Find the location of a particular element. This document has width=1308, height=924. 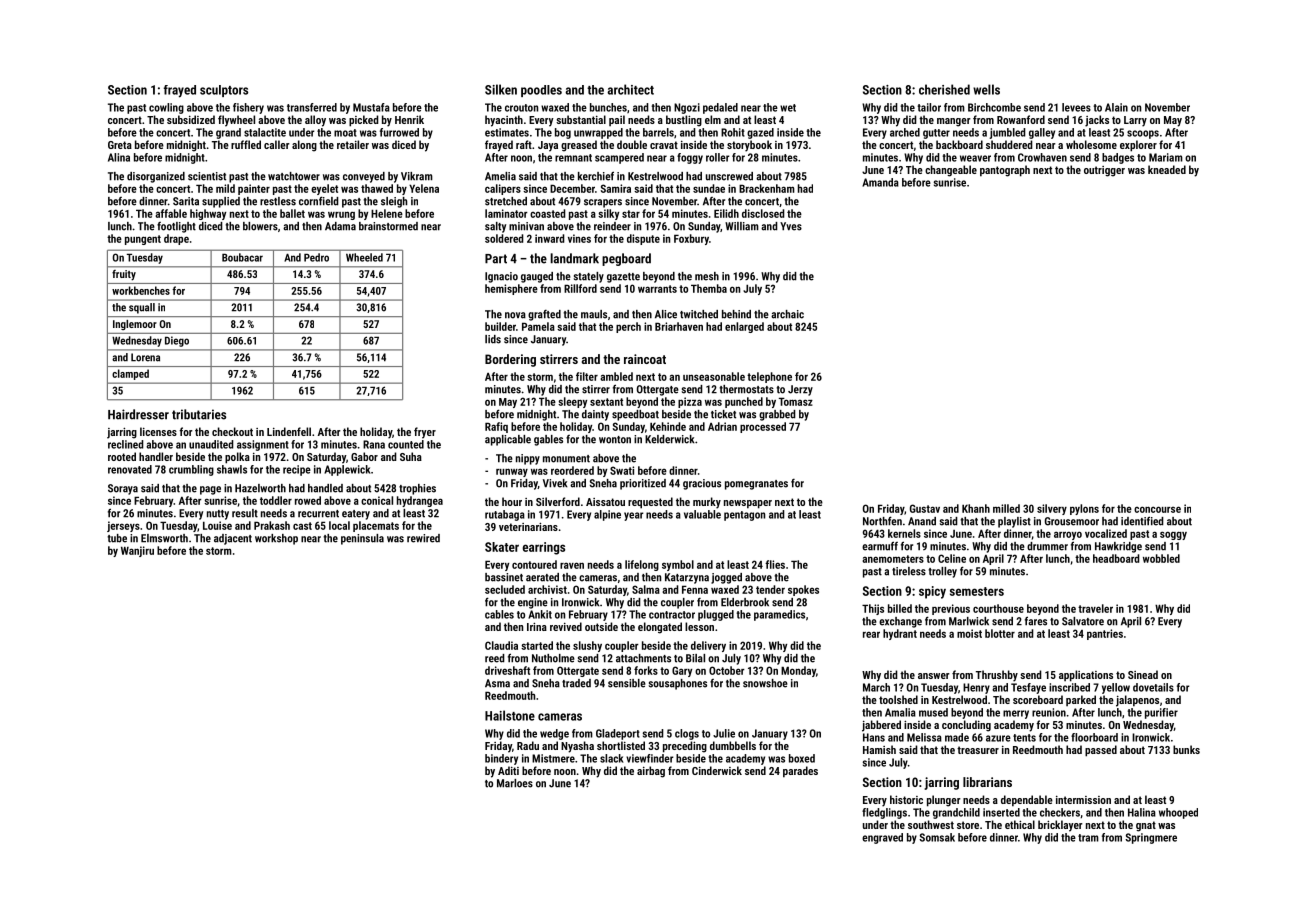

kneaded is located at coordinates (1167, 169).
